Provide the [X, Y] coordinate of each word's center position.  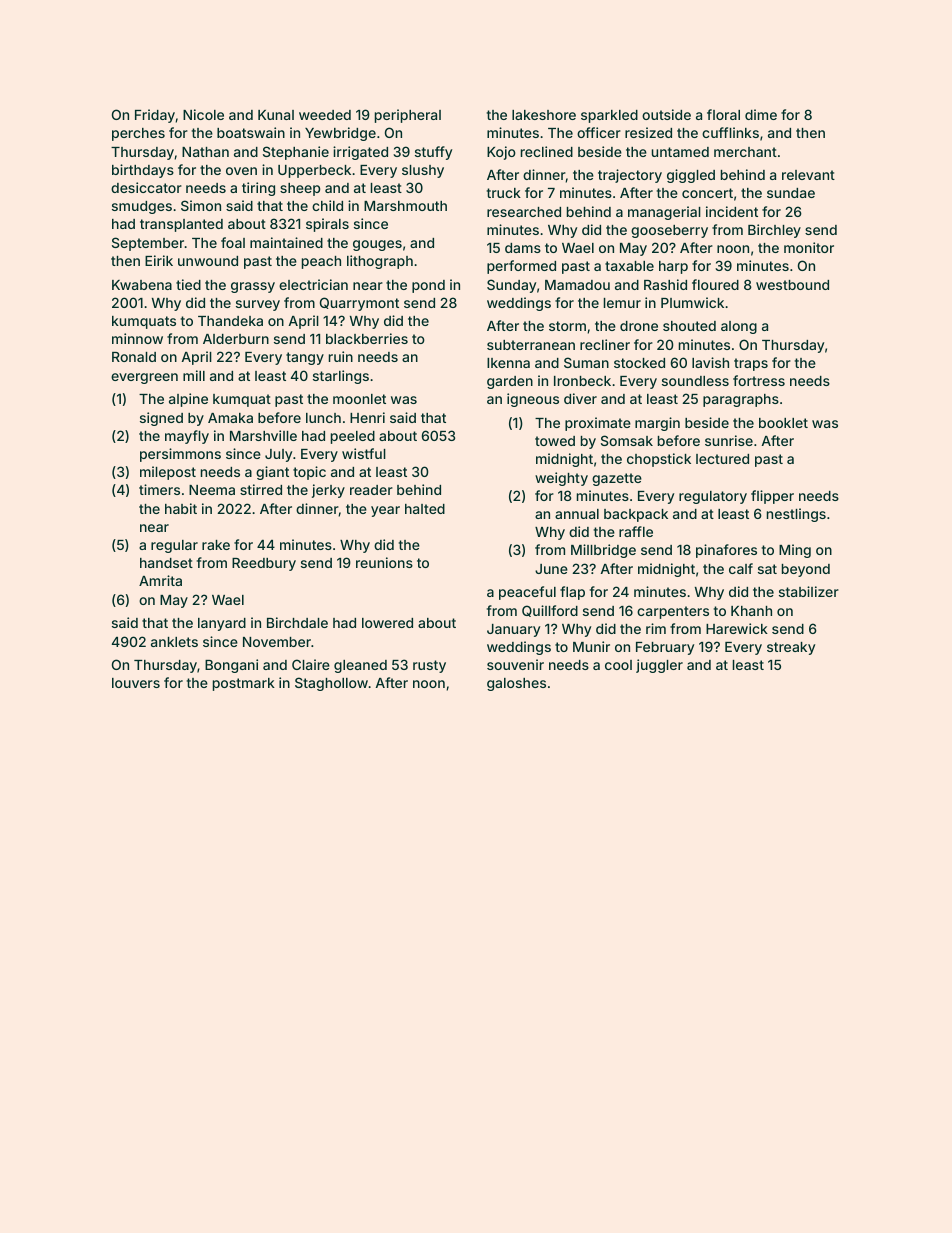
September [148, 244]
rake [216, 545]
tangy [305, 358]
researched [524, 212]
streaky [791, 648]
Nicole [203, 114]
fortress [759, 380]
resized [648, 132]
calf [741, 568]
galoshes [516, 684]
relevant [808, 175]
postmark [244, 684]
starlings [341, 377]
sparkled [609, 116]
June [551, 569]
